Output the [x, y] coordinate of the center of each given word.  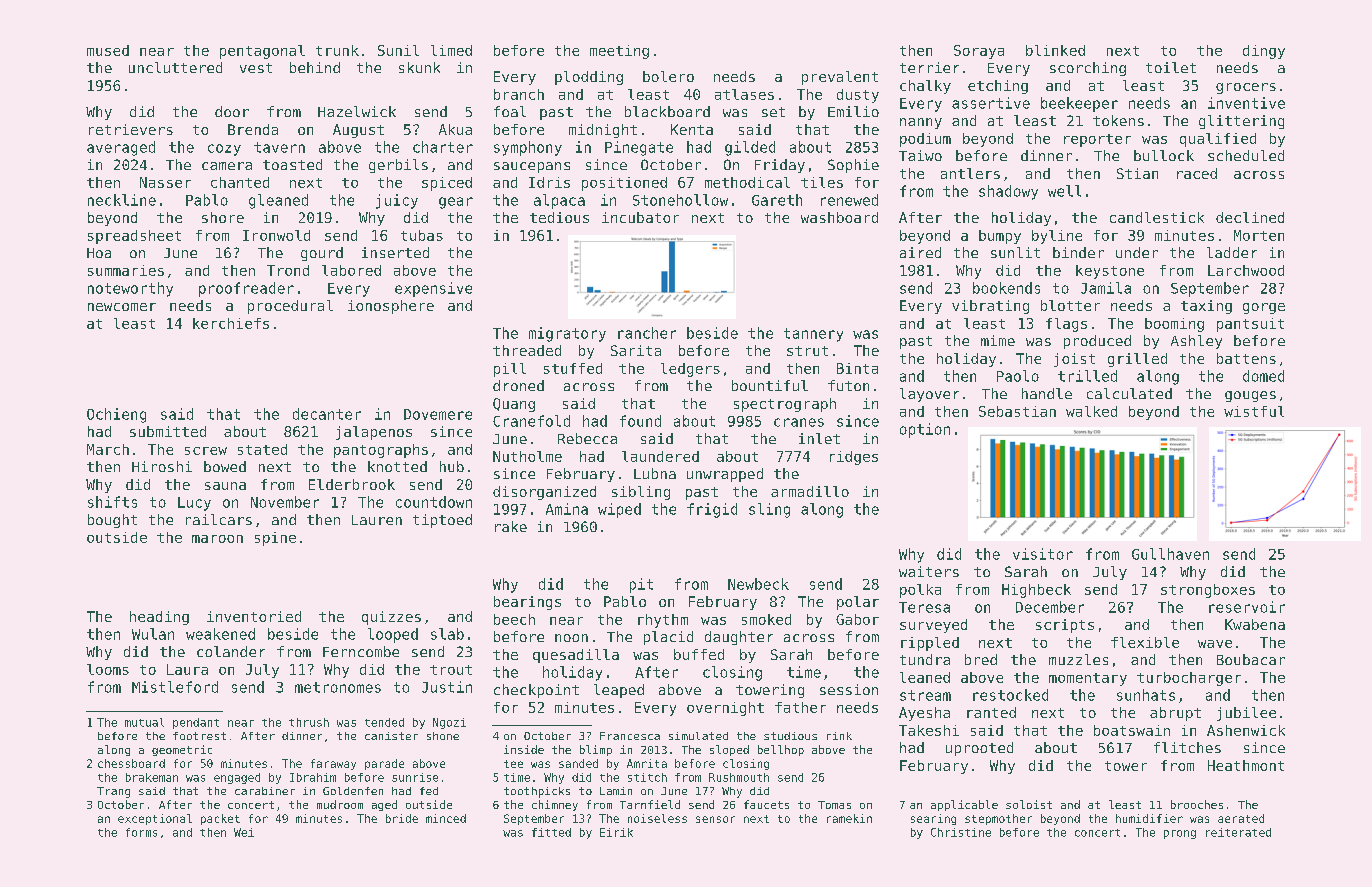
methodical [747, 182]
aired [920, 252]
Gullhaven [1170, 554]
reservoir [1247, 607]
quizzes [391, 618]
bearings [527, 603]
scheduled [1246, 155]
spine [275, 539]
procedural [290, 307]
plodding [589, 78]
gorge [1264, 308]
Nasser [165, 182]
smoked [766, 619]
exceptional [155, 819]
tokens [1118, 120]
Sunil [398, 50]
